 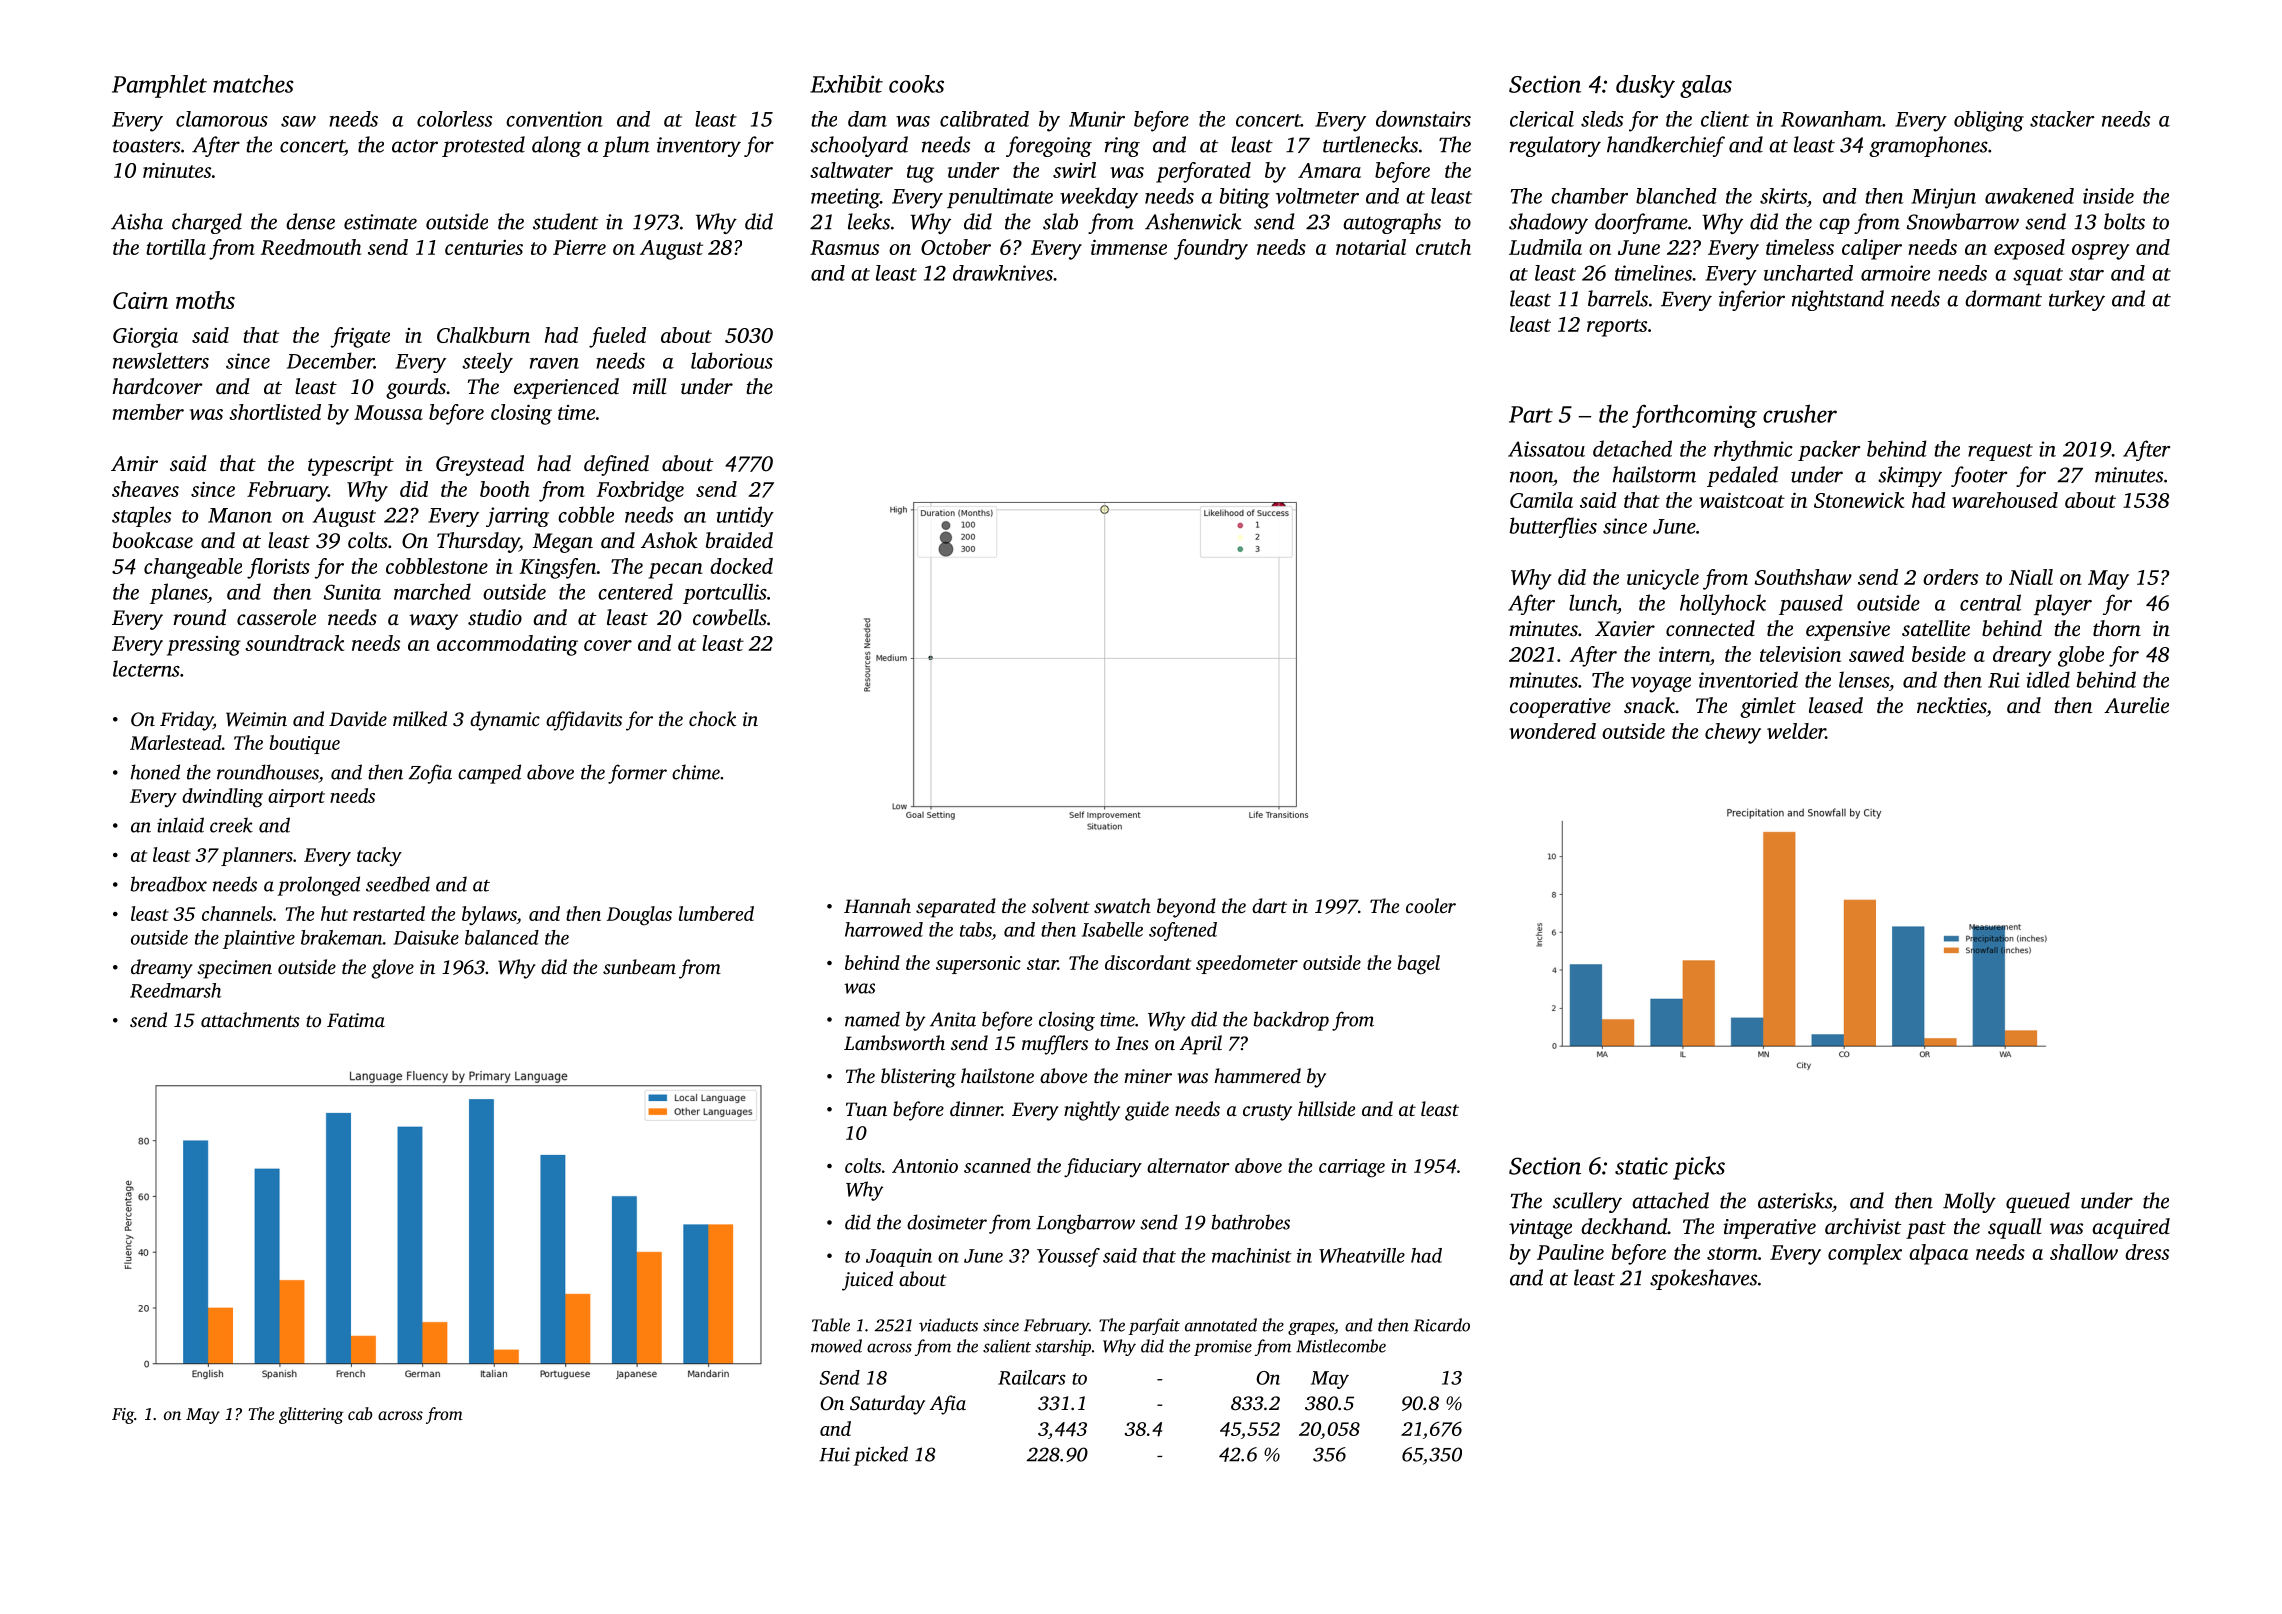 What do you see at coordinates (894, 1043) in the image?
I see `Lambsworth` at bounding box center [894, 1043].
